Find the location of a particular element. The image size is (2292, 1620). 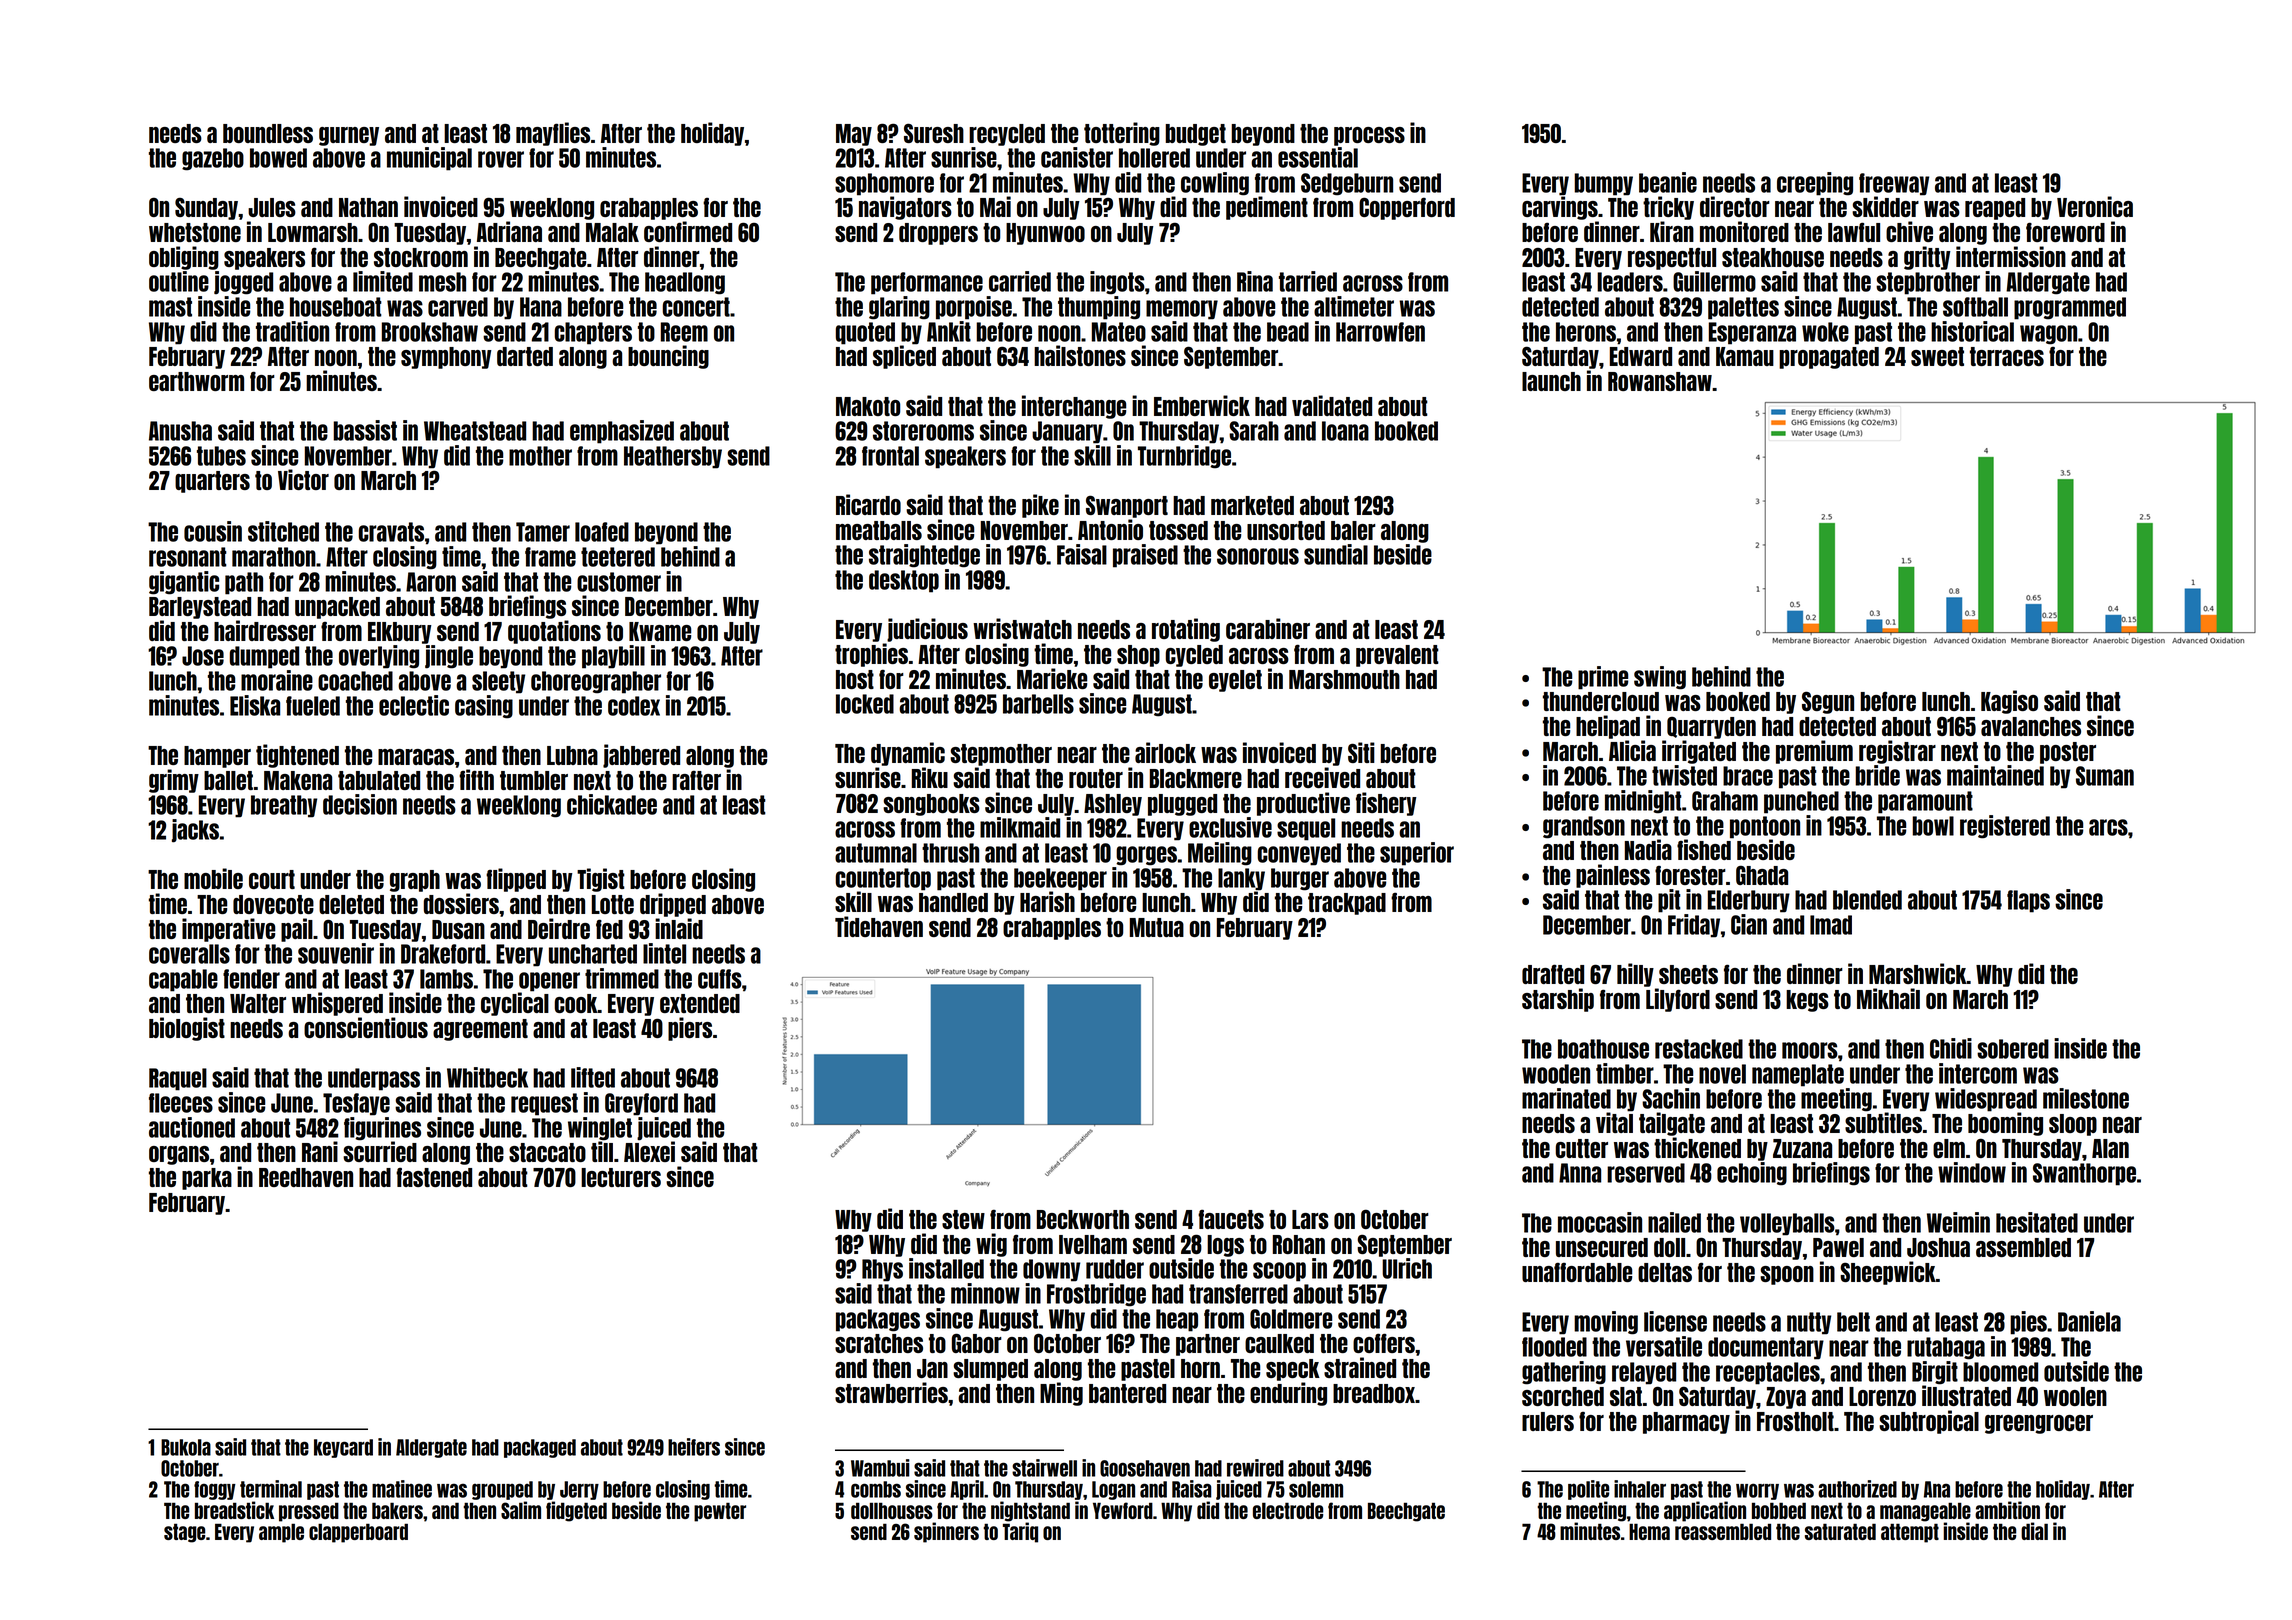

Copperford is located at coordinates (1407, 208).
